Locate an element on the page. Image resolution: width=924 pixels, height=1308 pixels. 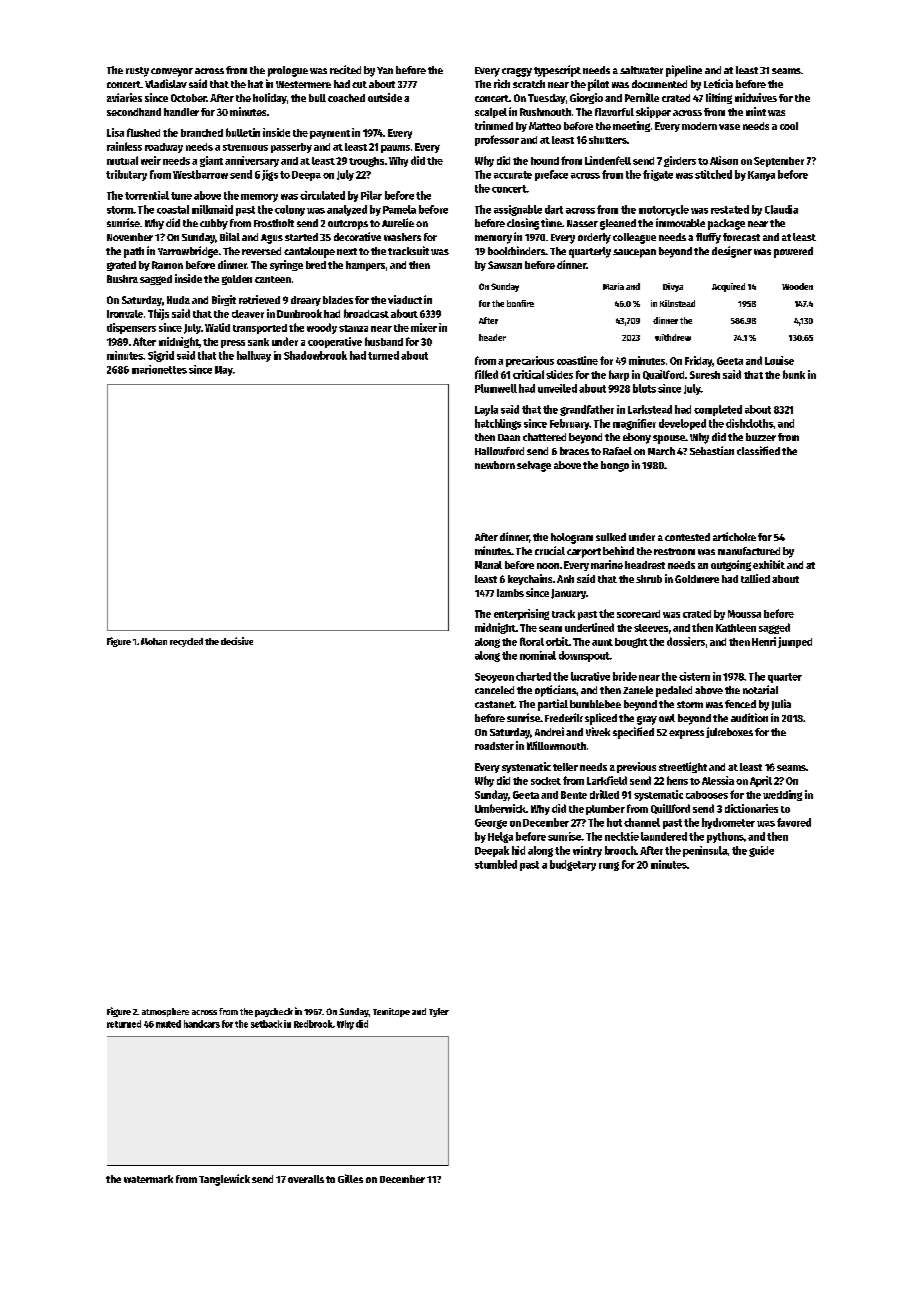
Gilles is located at coordinates (350, 1178).
